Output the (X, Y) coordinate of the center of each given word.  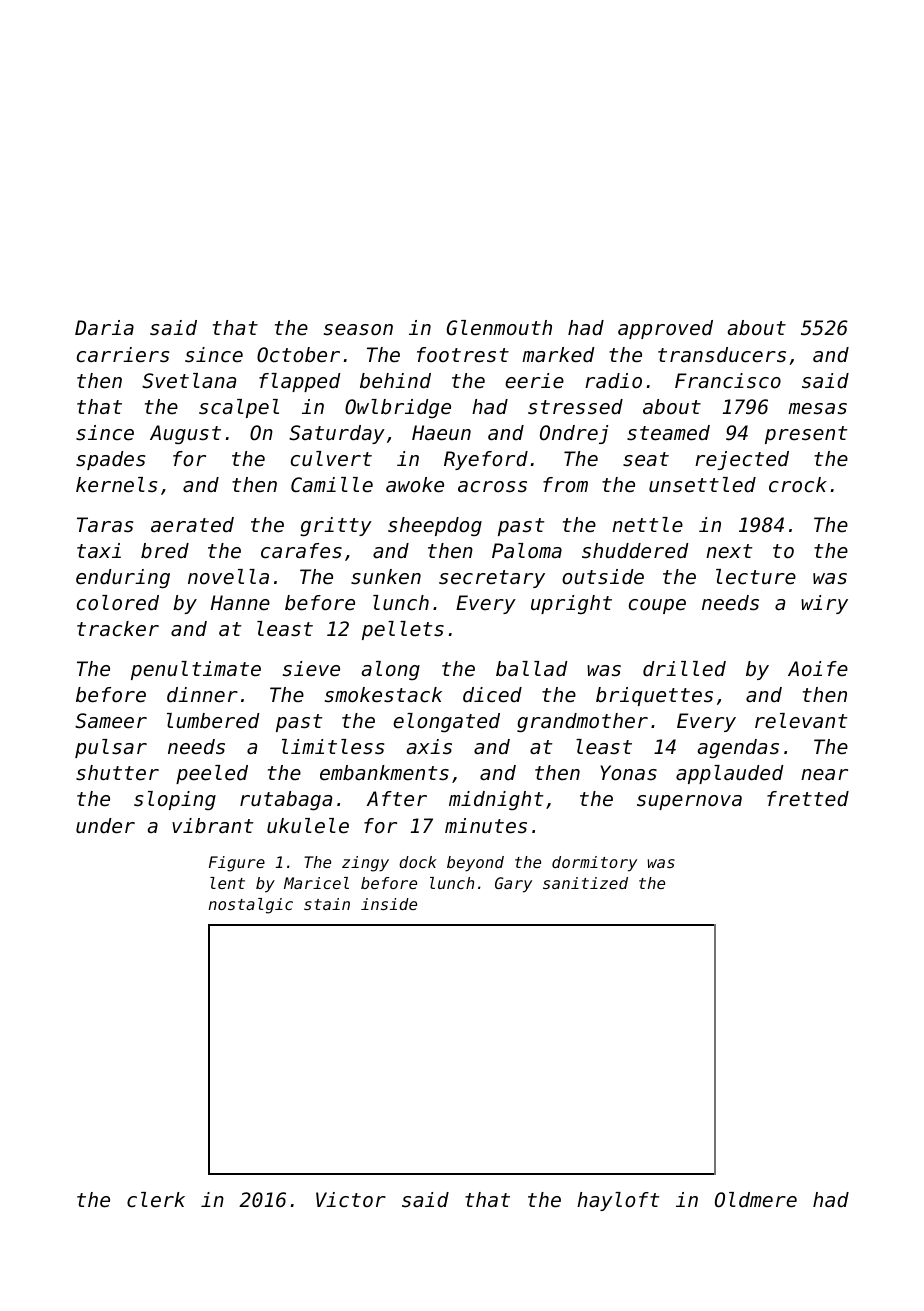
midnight (496, 800)
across (492, 487)
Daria (104, 327)
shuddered (635, 551)
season (358, 330)
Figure (237, 864)
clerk (156, 1200)
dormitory (594, 864)
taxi (99, 550)
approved (665, 329)
